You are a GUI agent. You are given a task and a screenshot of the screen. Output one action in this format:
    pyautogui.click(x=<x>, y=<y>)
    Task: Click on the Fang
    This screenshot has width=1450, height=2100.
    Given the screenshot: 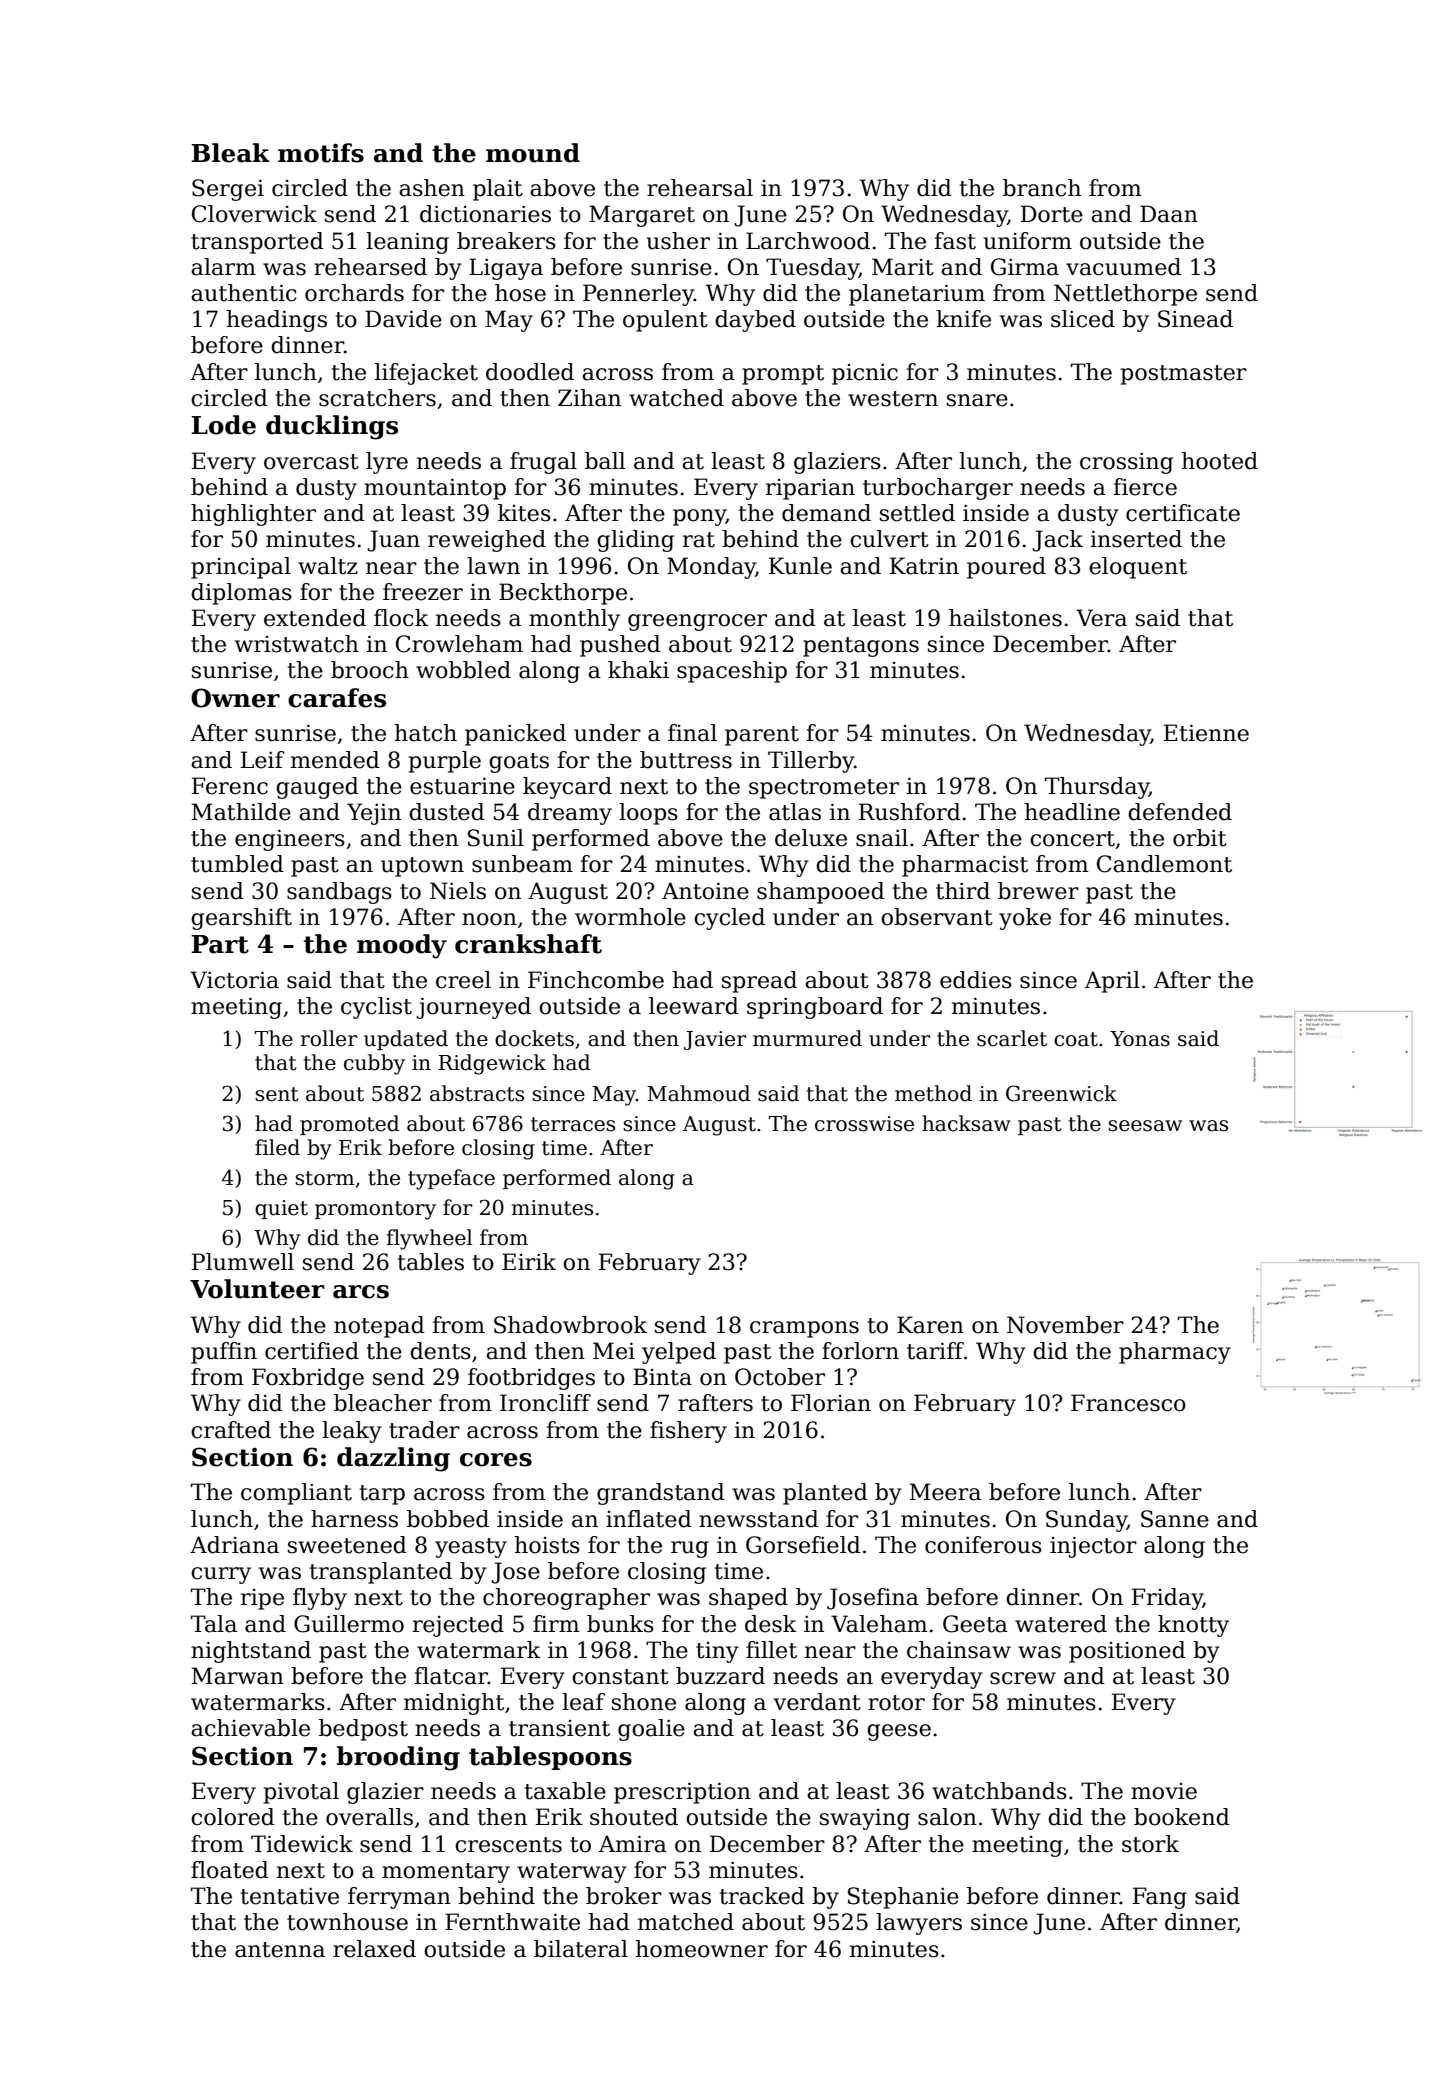 What is the action you would take?
    pyautogui.click(x=1160, y=1898)
